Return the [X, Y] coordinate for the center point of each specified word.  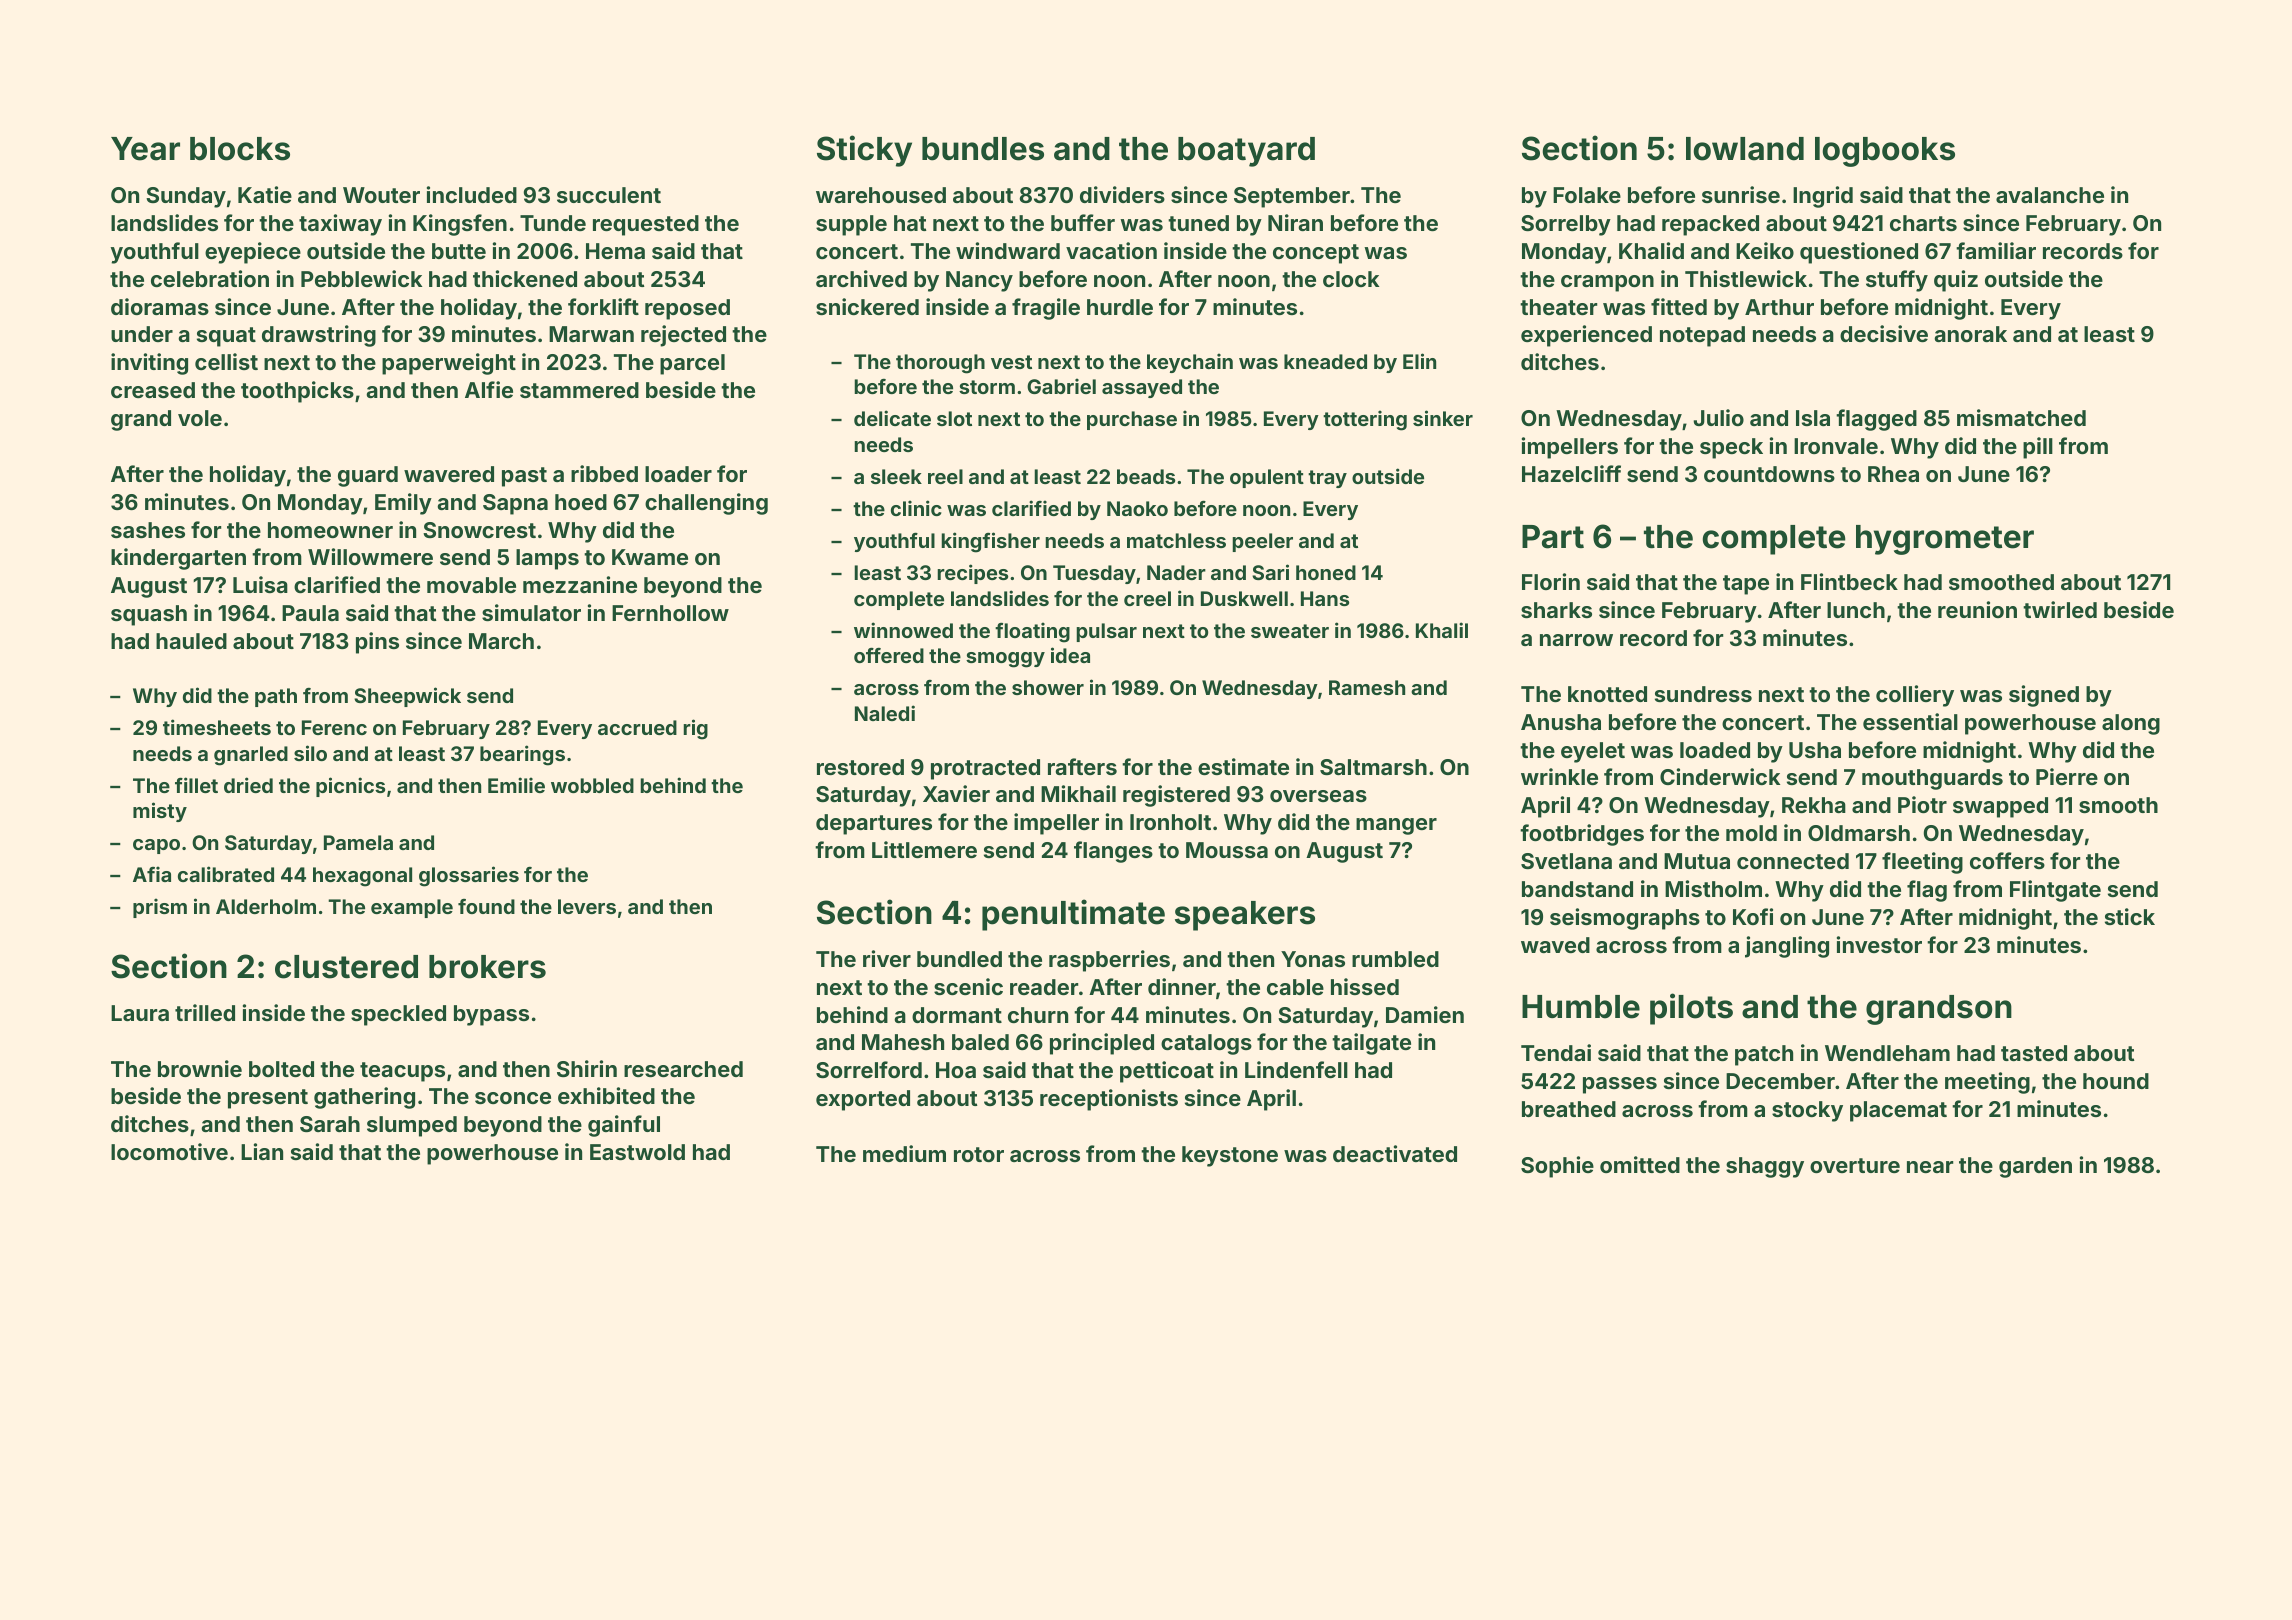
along [2131, 724]
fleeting [1922, 863]
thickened [525, 278]
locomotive [169, 1151]
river [887, 958]
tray [1327, 479]
